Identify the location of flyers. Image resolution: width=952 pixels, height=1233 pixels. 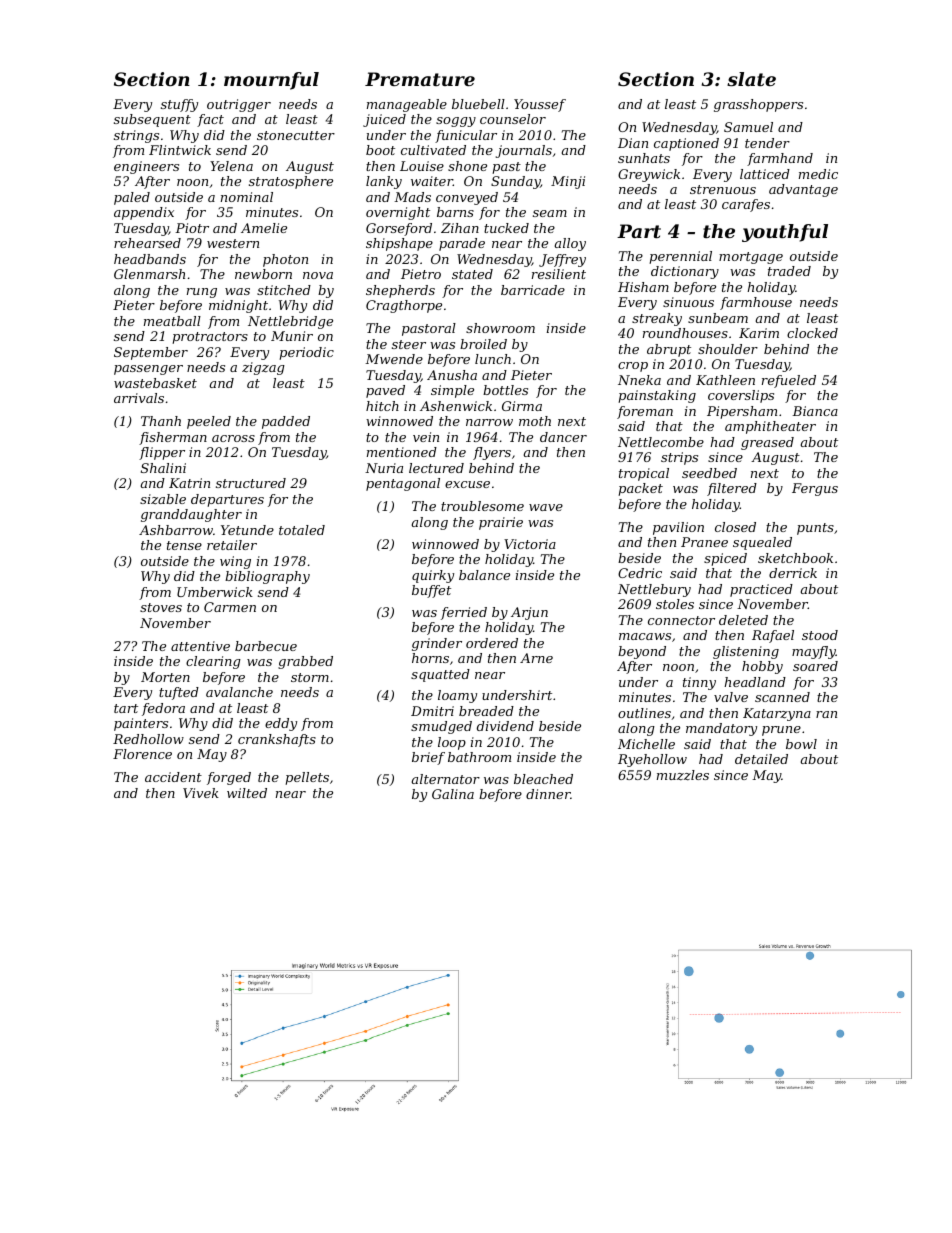
(492, 453).
